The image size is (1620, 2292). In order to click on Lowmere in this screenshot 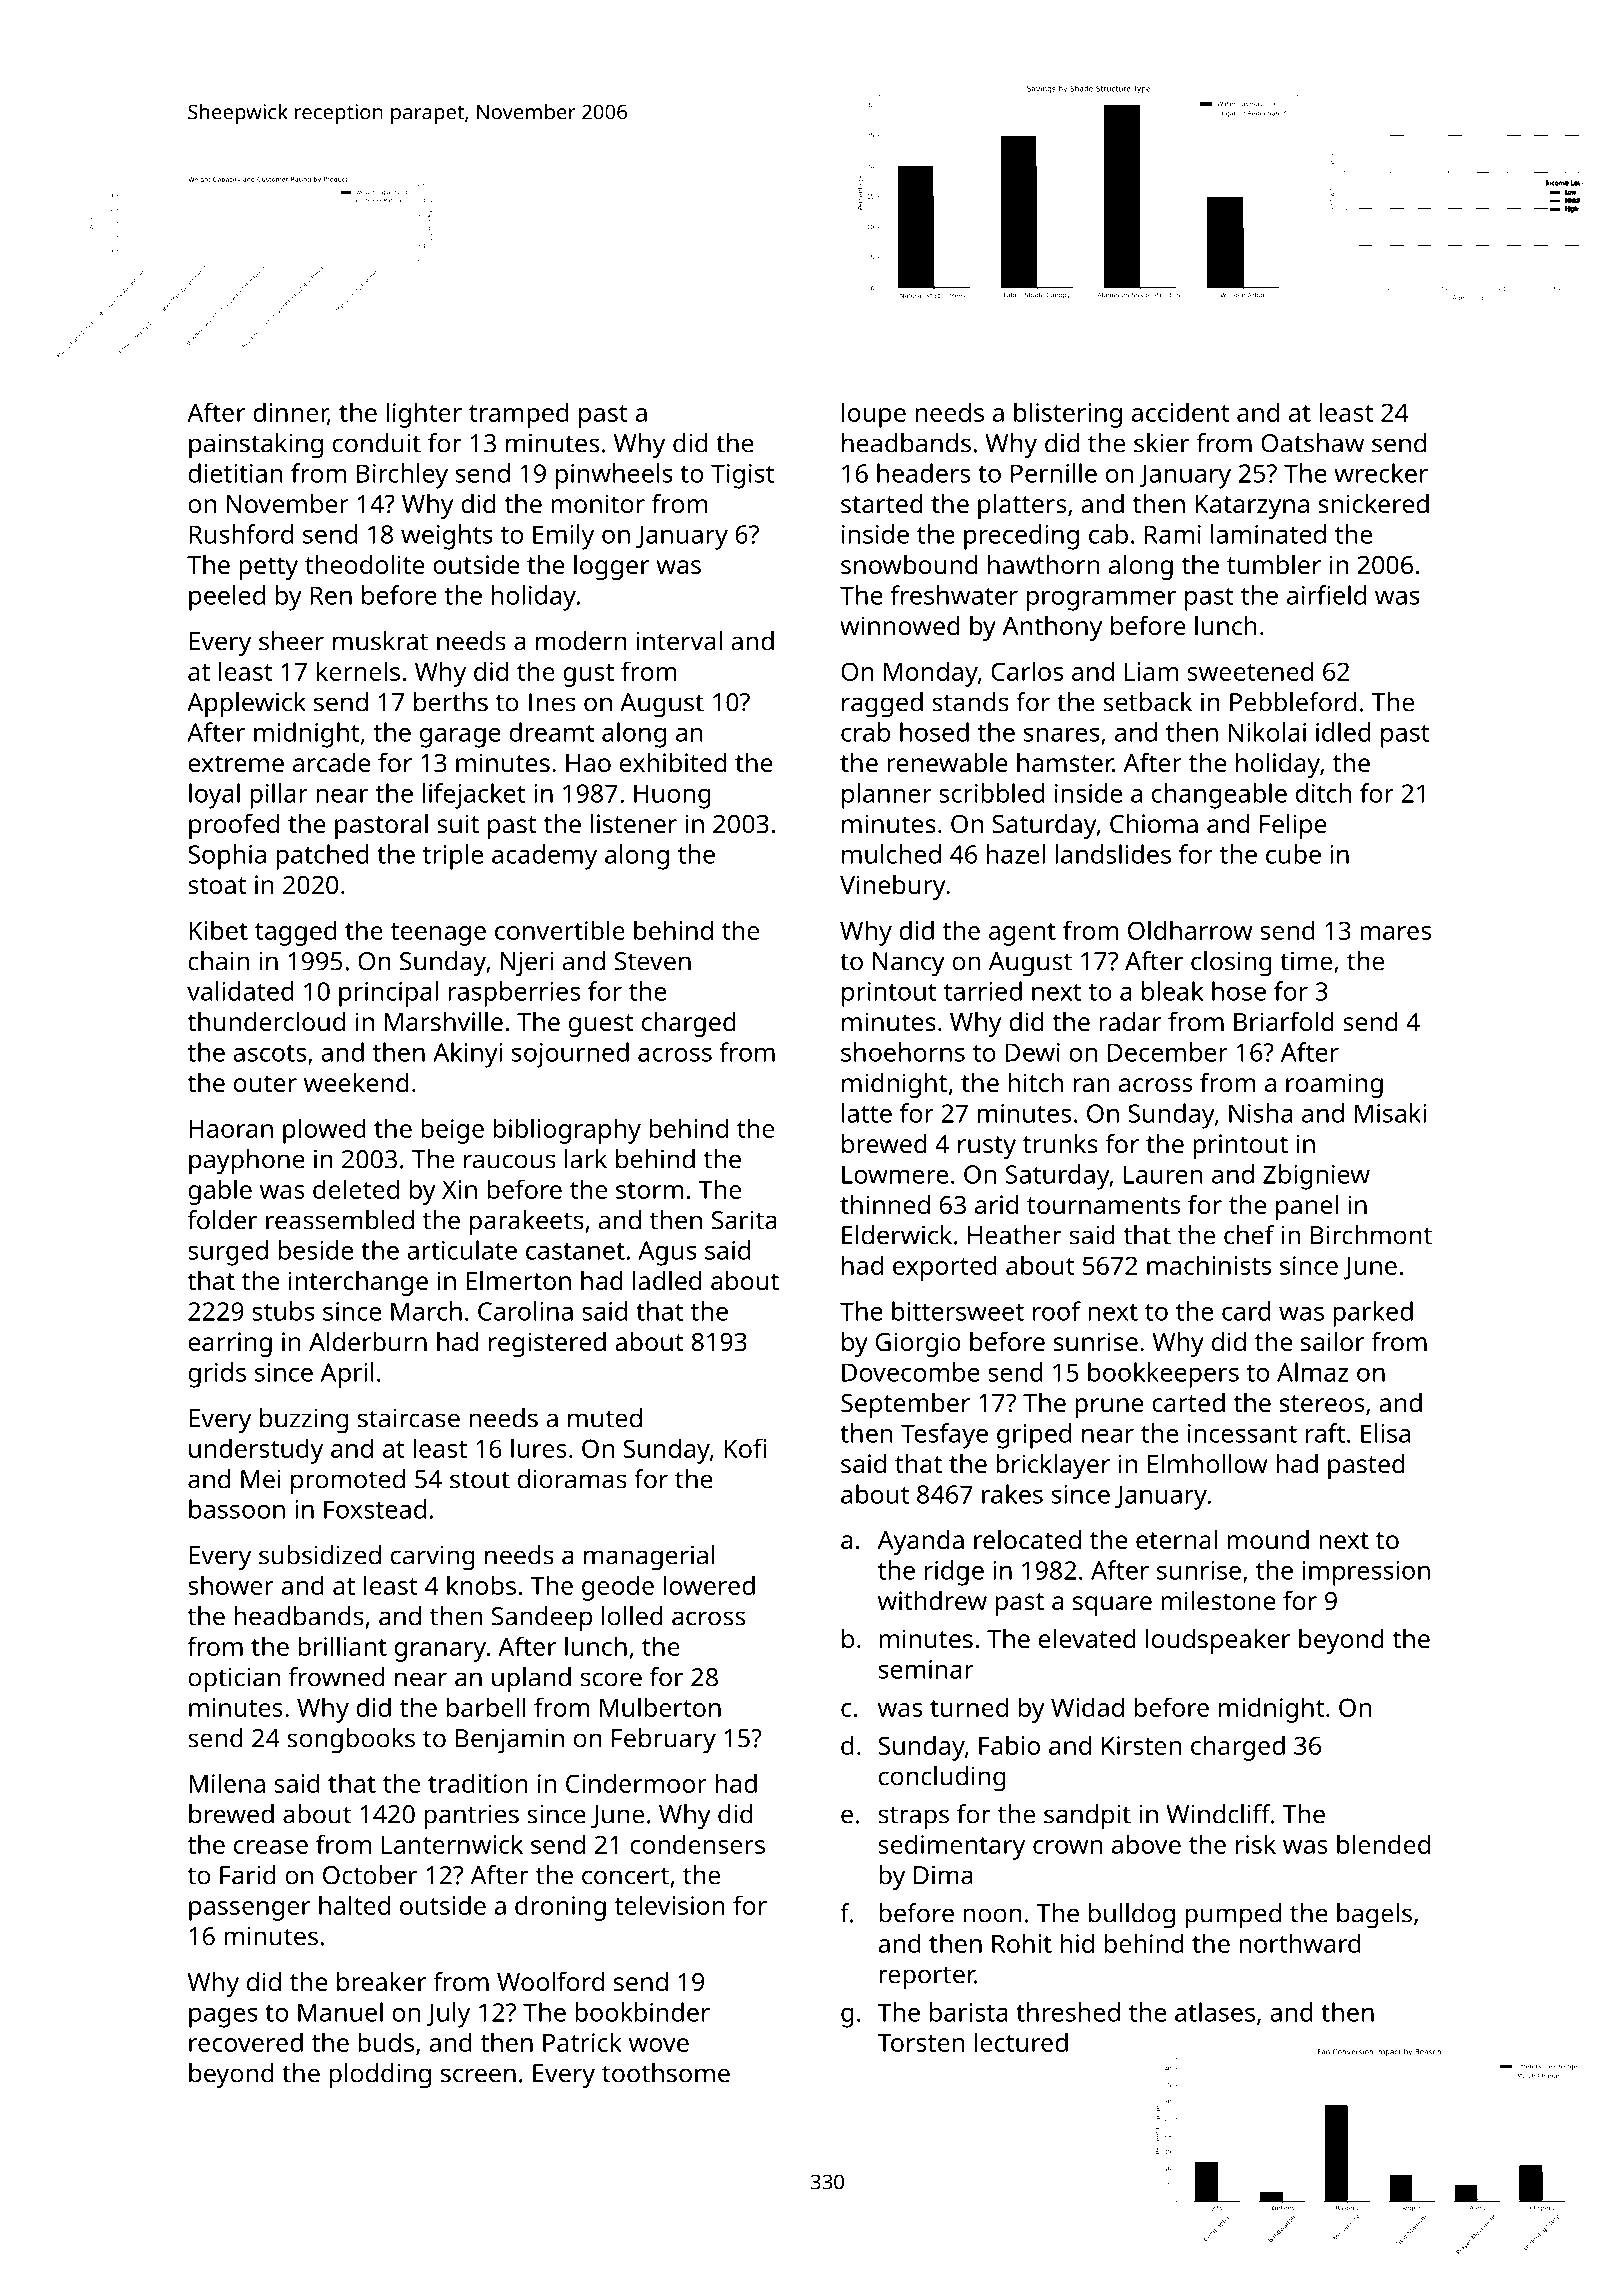, I will do `click(895, 1174)`.
